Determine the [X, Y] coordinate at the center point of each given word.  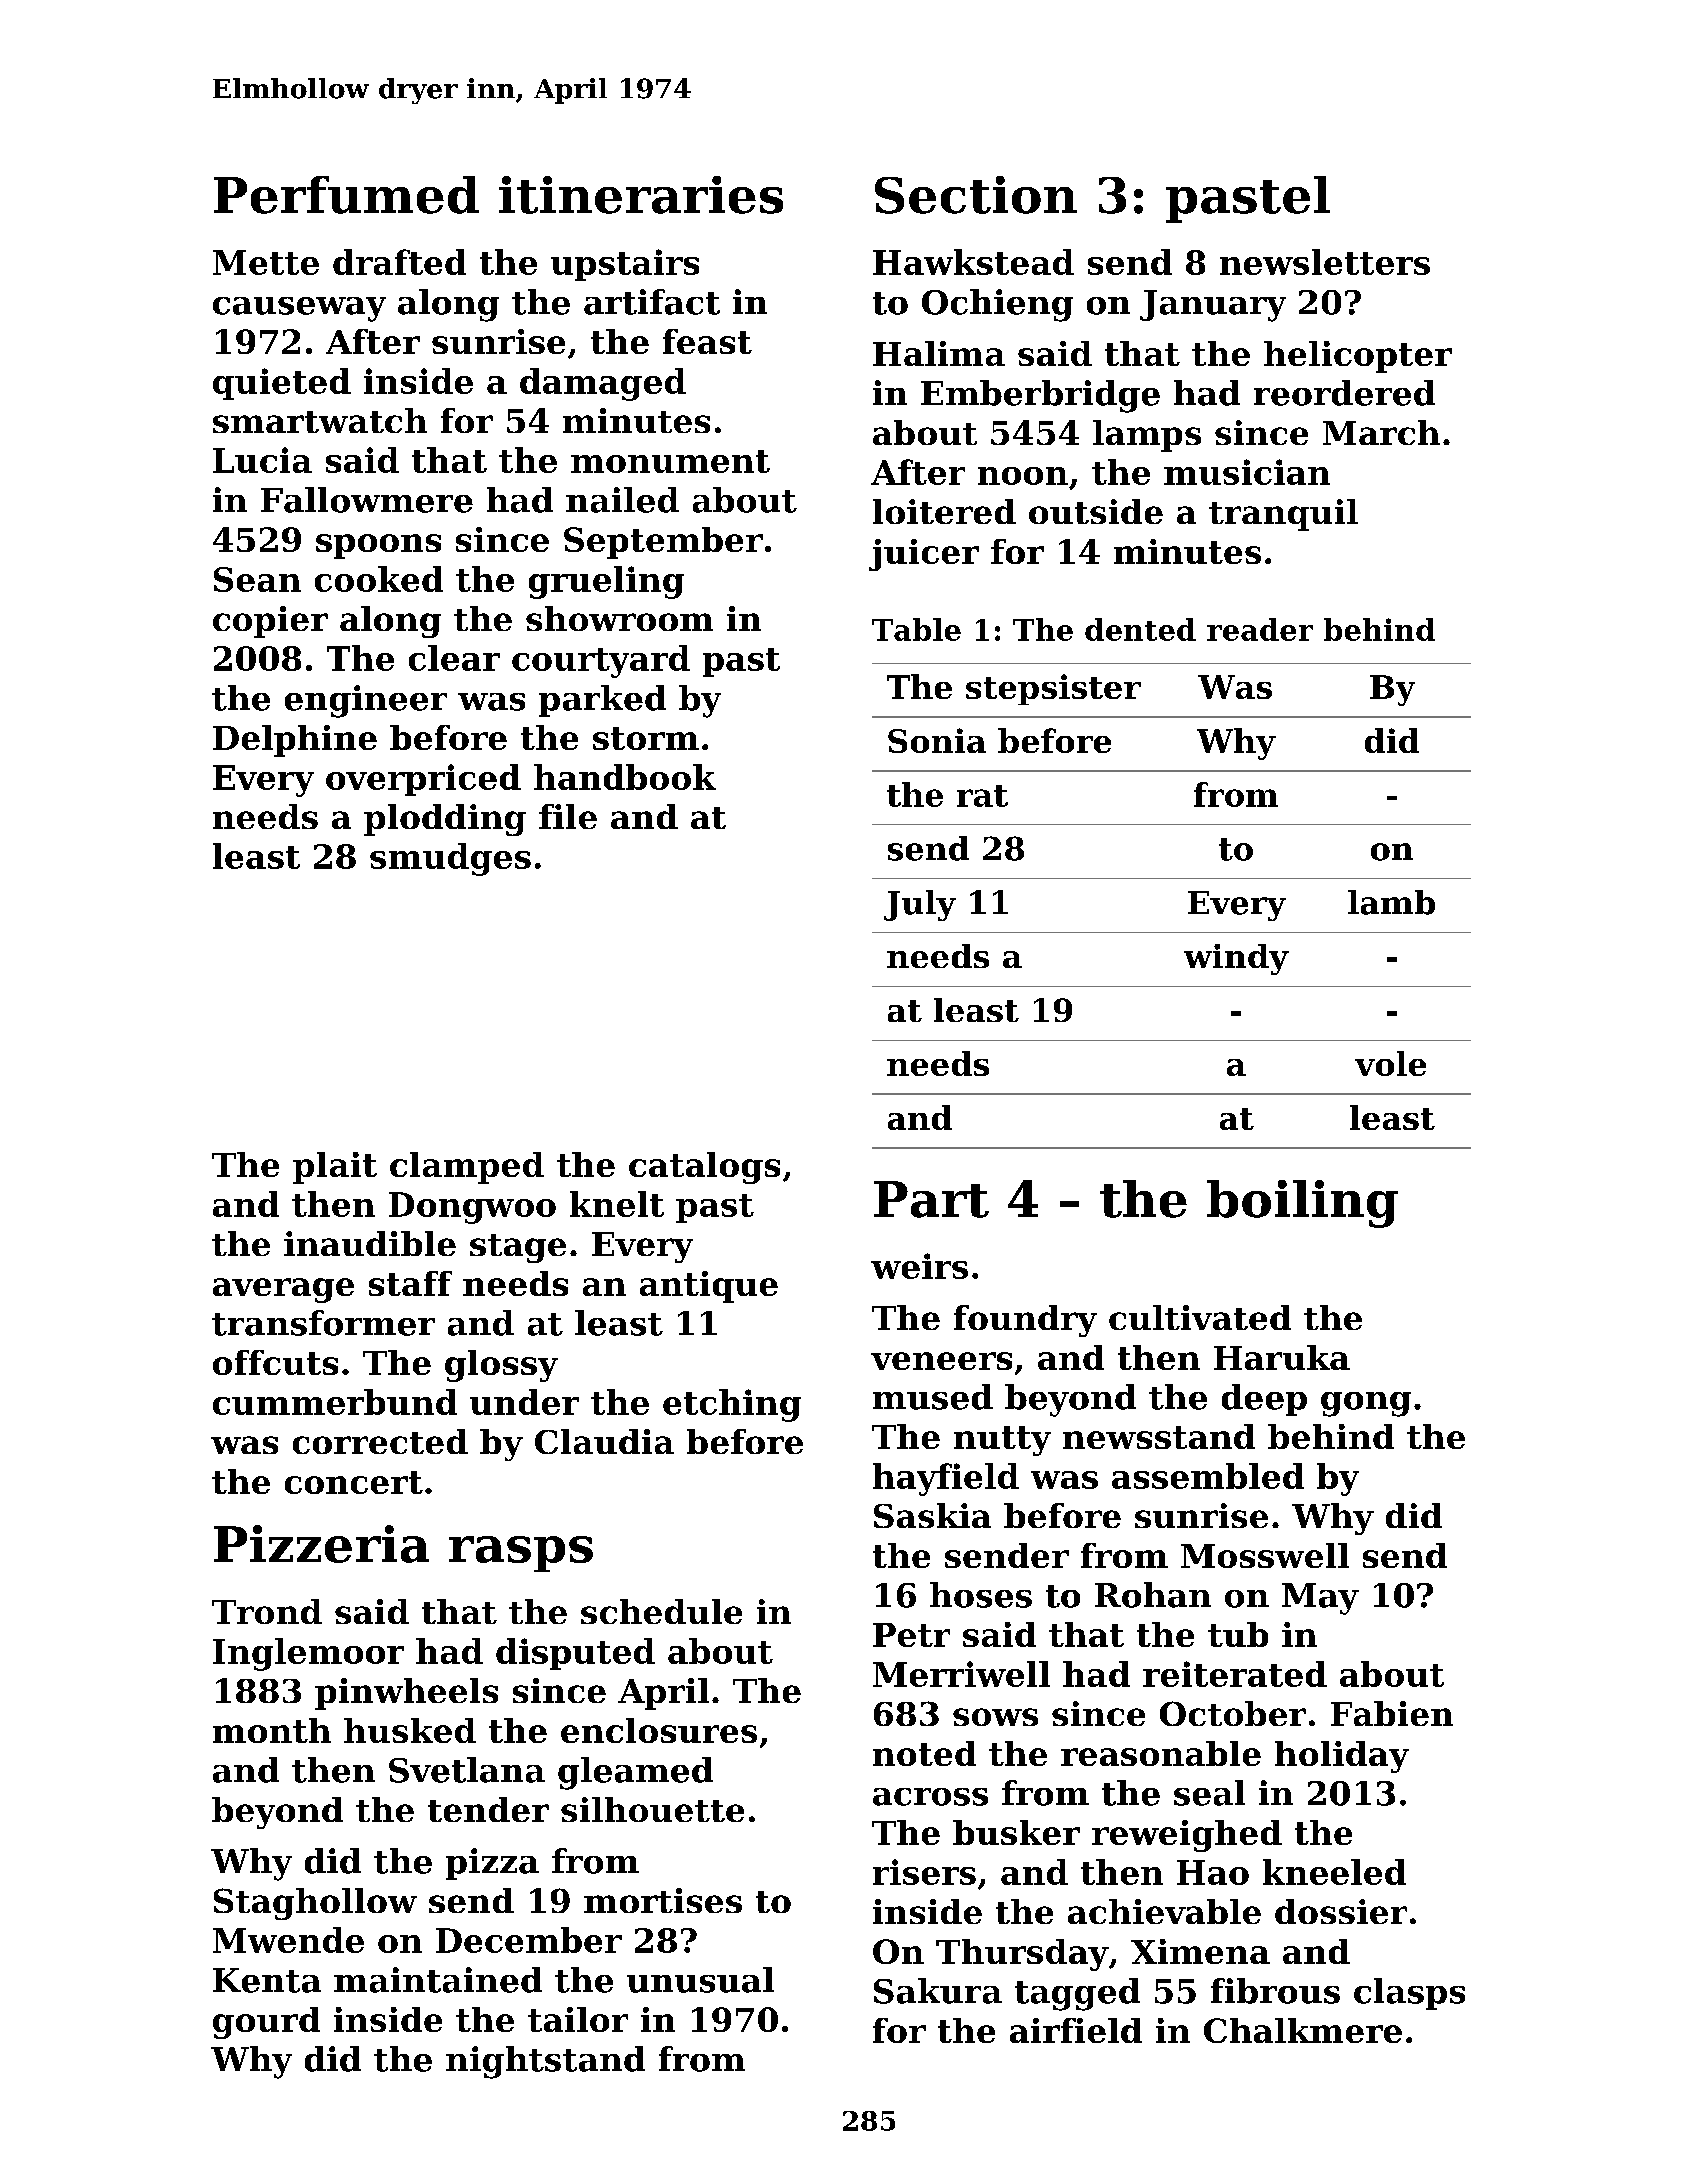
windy [1236, 959]
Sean [257, 579]
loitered [944, 511]
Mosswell [1265, 1555]
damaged [603, 384]
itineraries [641, 195]
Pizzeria [321, 1544]
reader [1260, 629]
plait [335, 1168]
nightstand [545, 2062]
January [1213, 306]
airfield [1076, 2030]
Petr [911, 1635]
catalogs [704, 1168]
